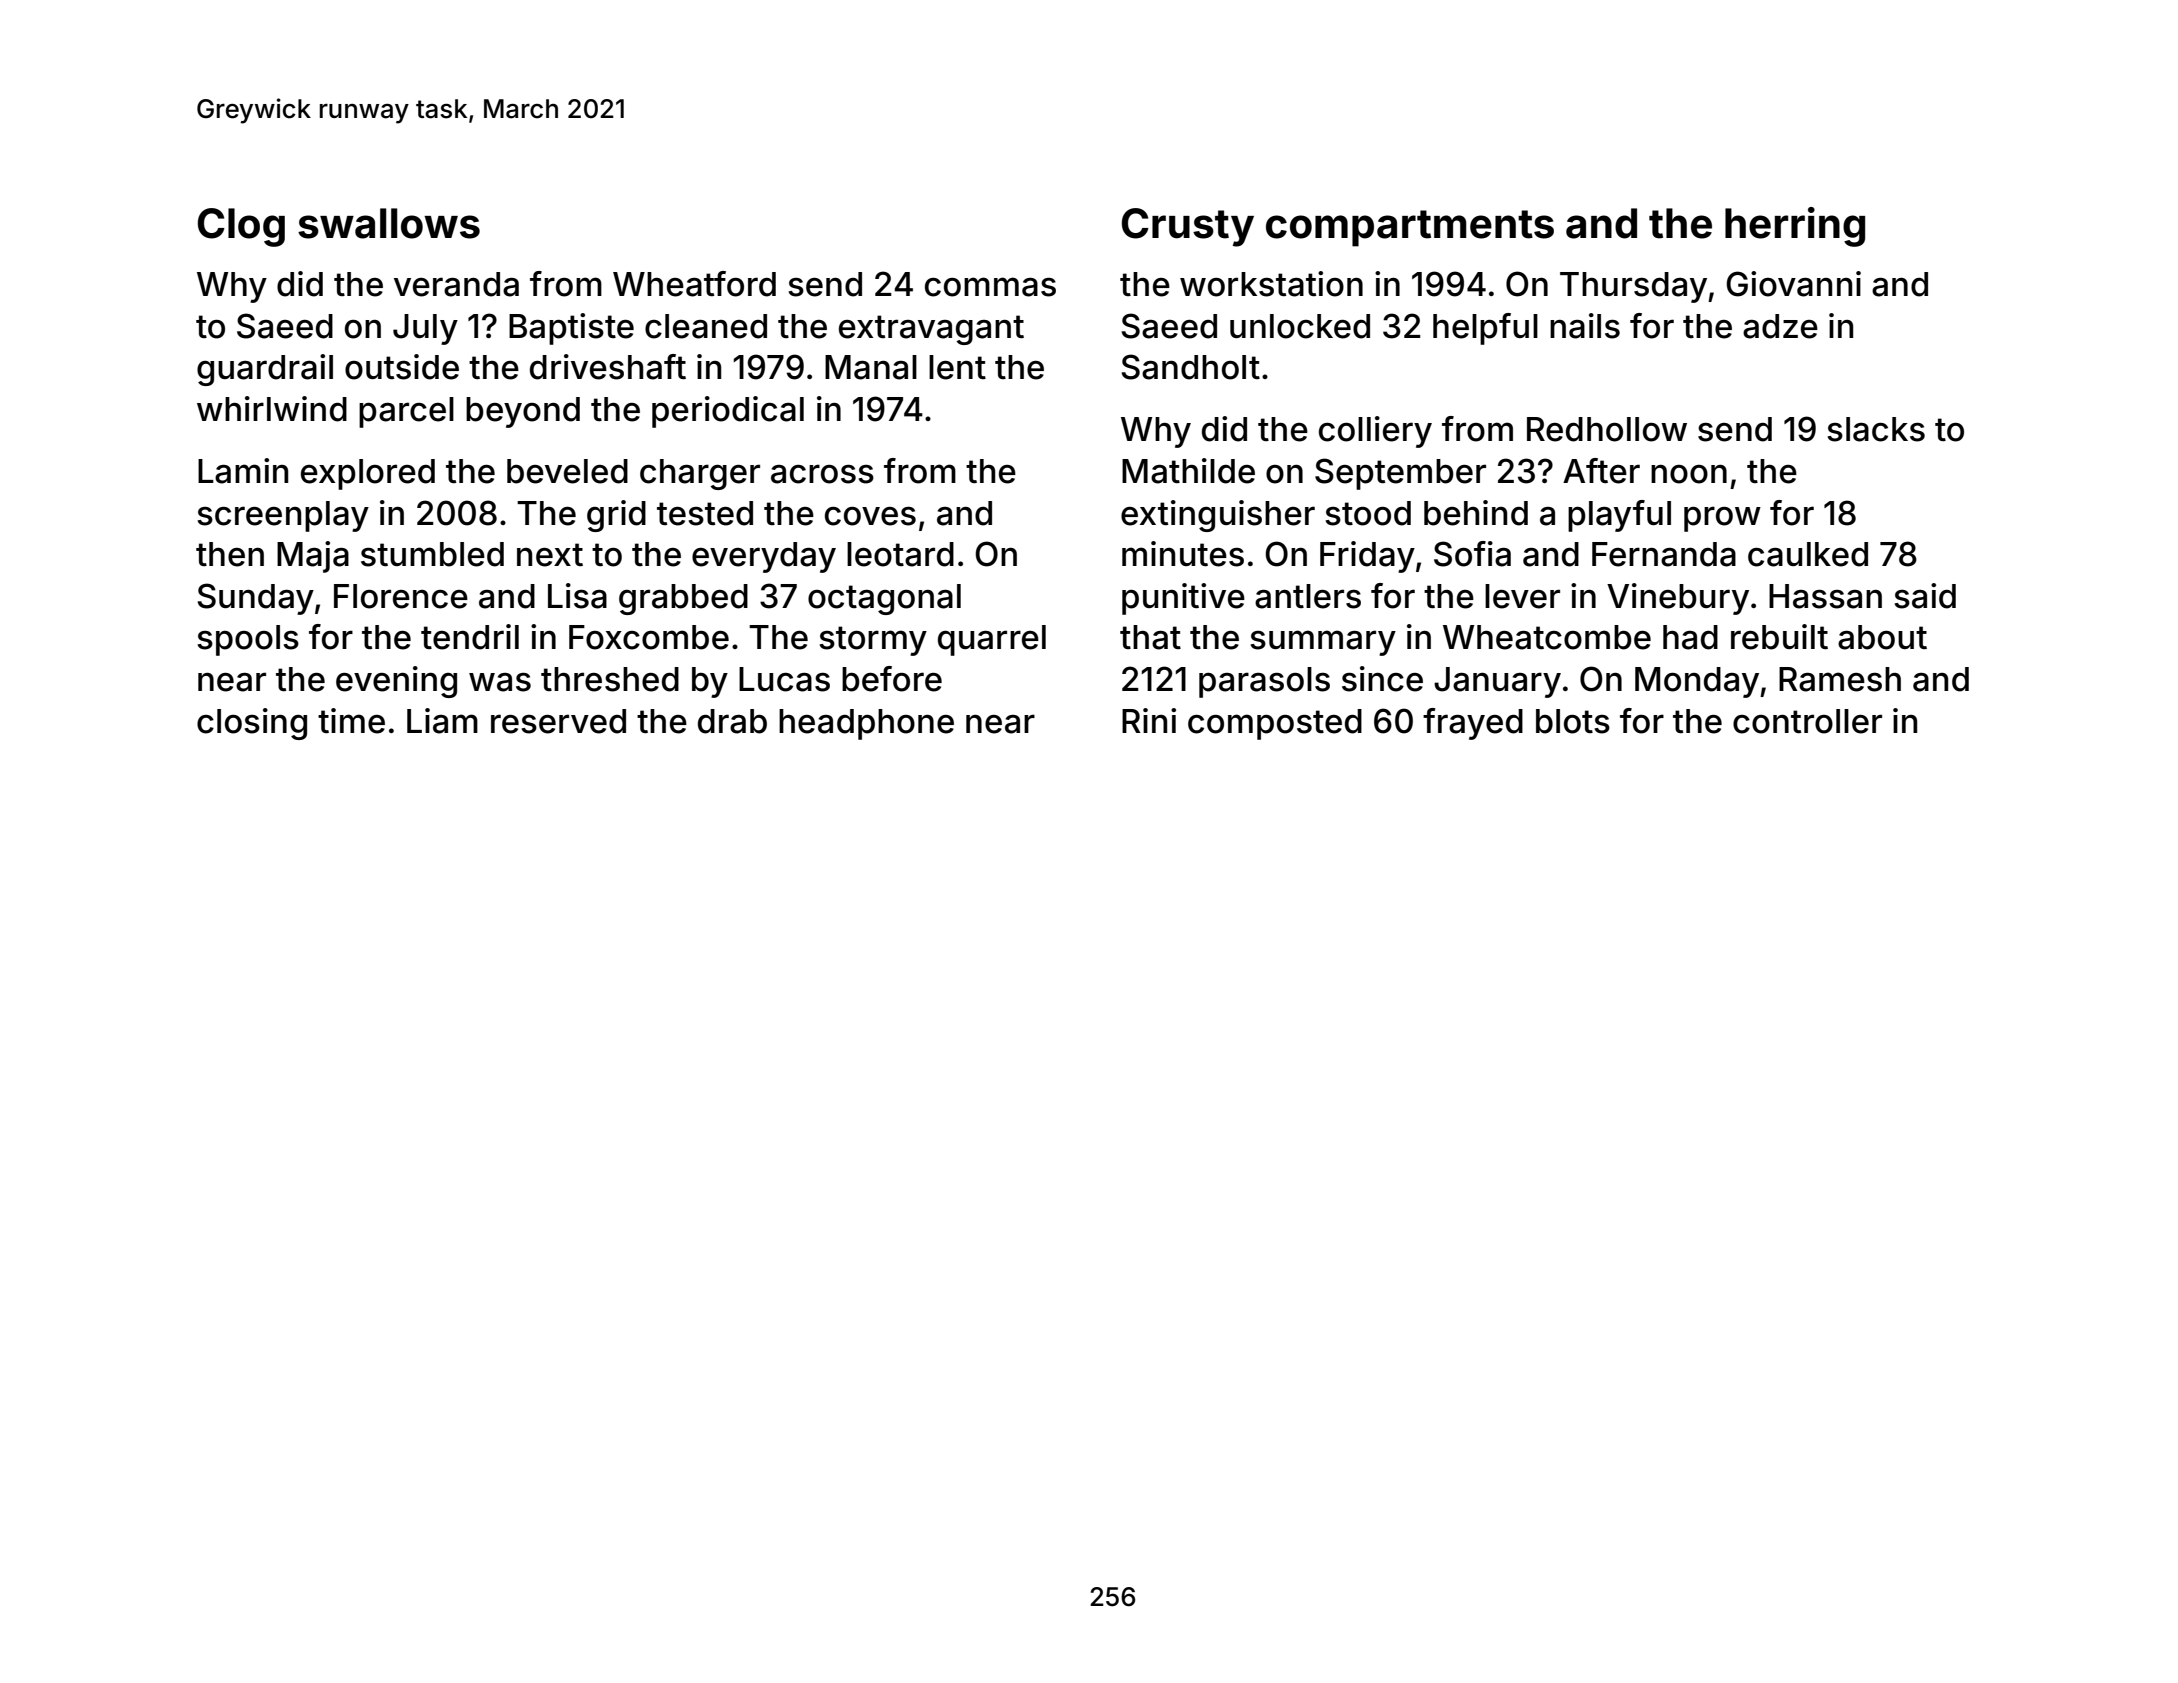 This page has height=1683, width=2178. Describe the element at coordinates (272, 409) in the page. I see `whirlwind` at that location.
